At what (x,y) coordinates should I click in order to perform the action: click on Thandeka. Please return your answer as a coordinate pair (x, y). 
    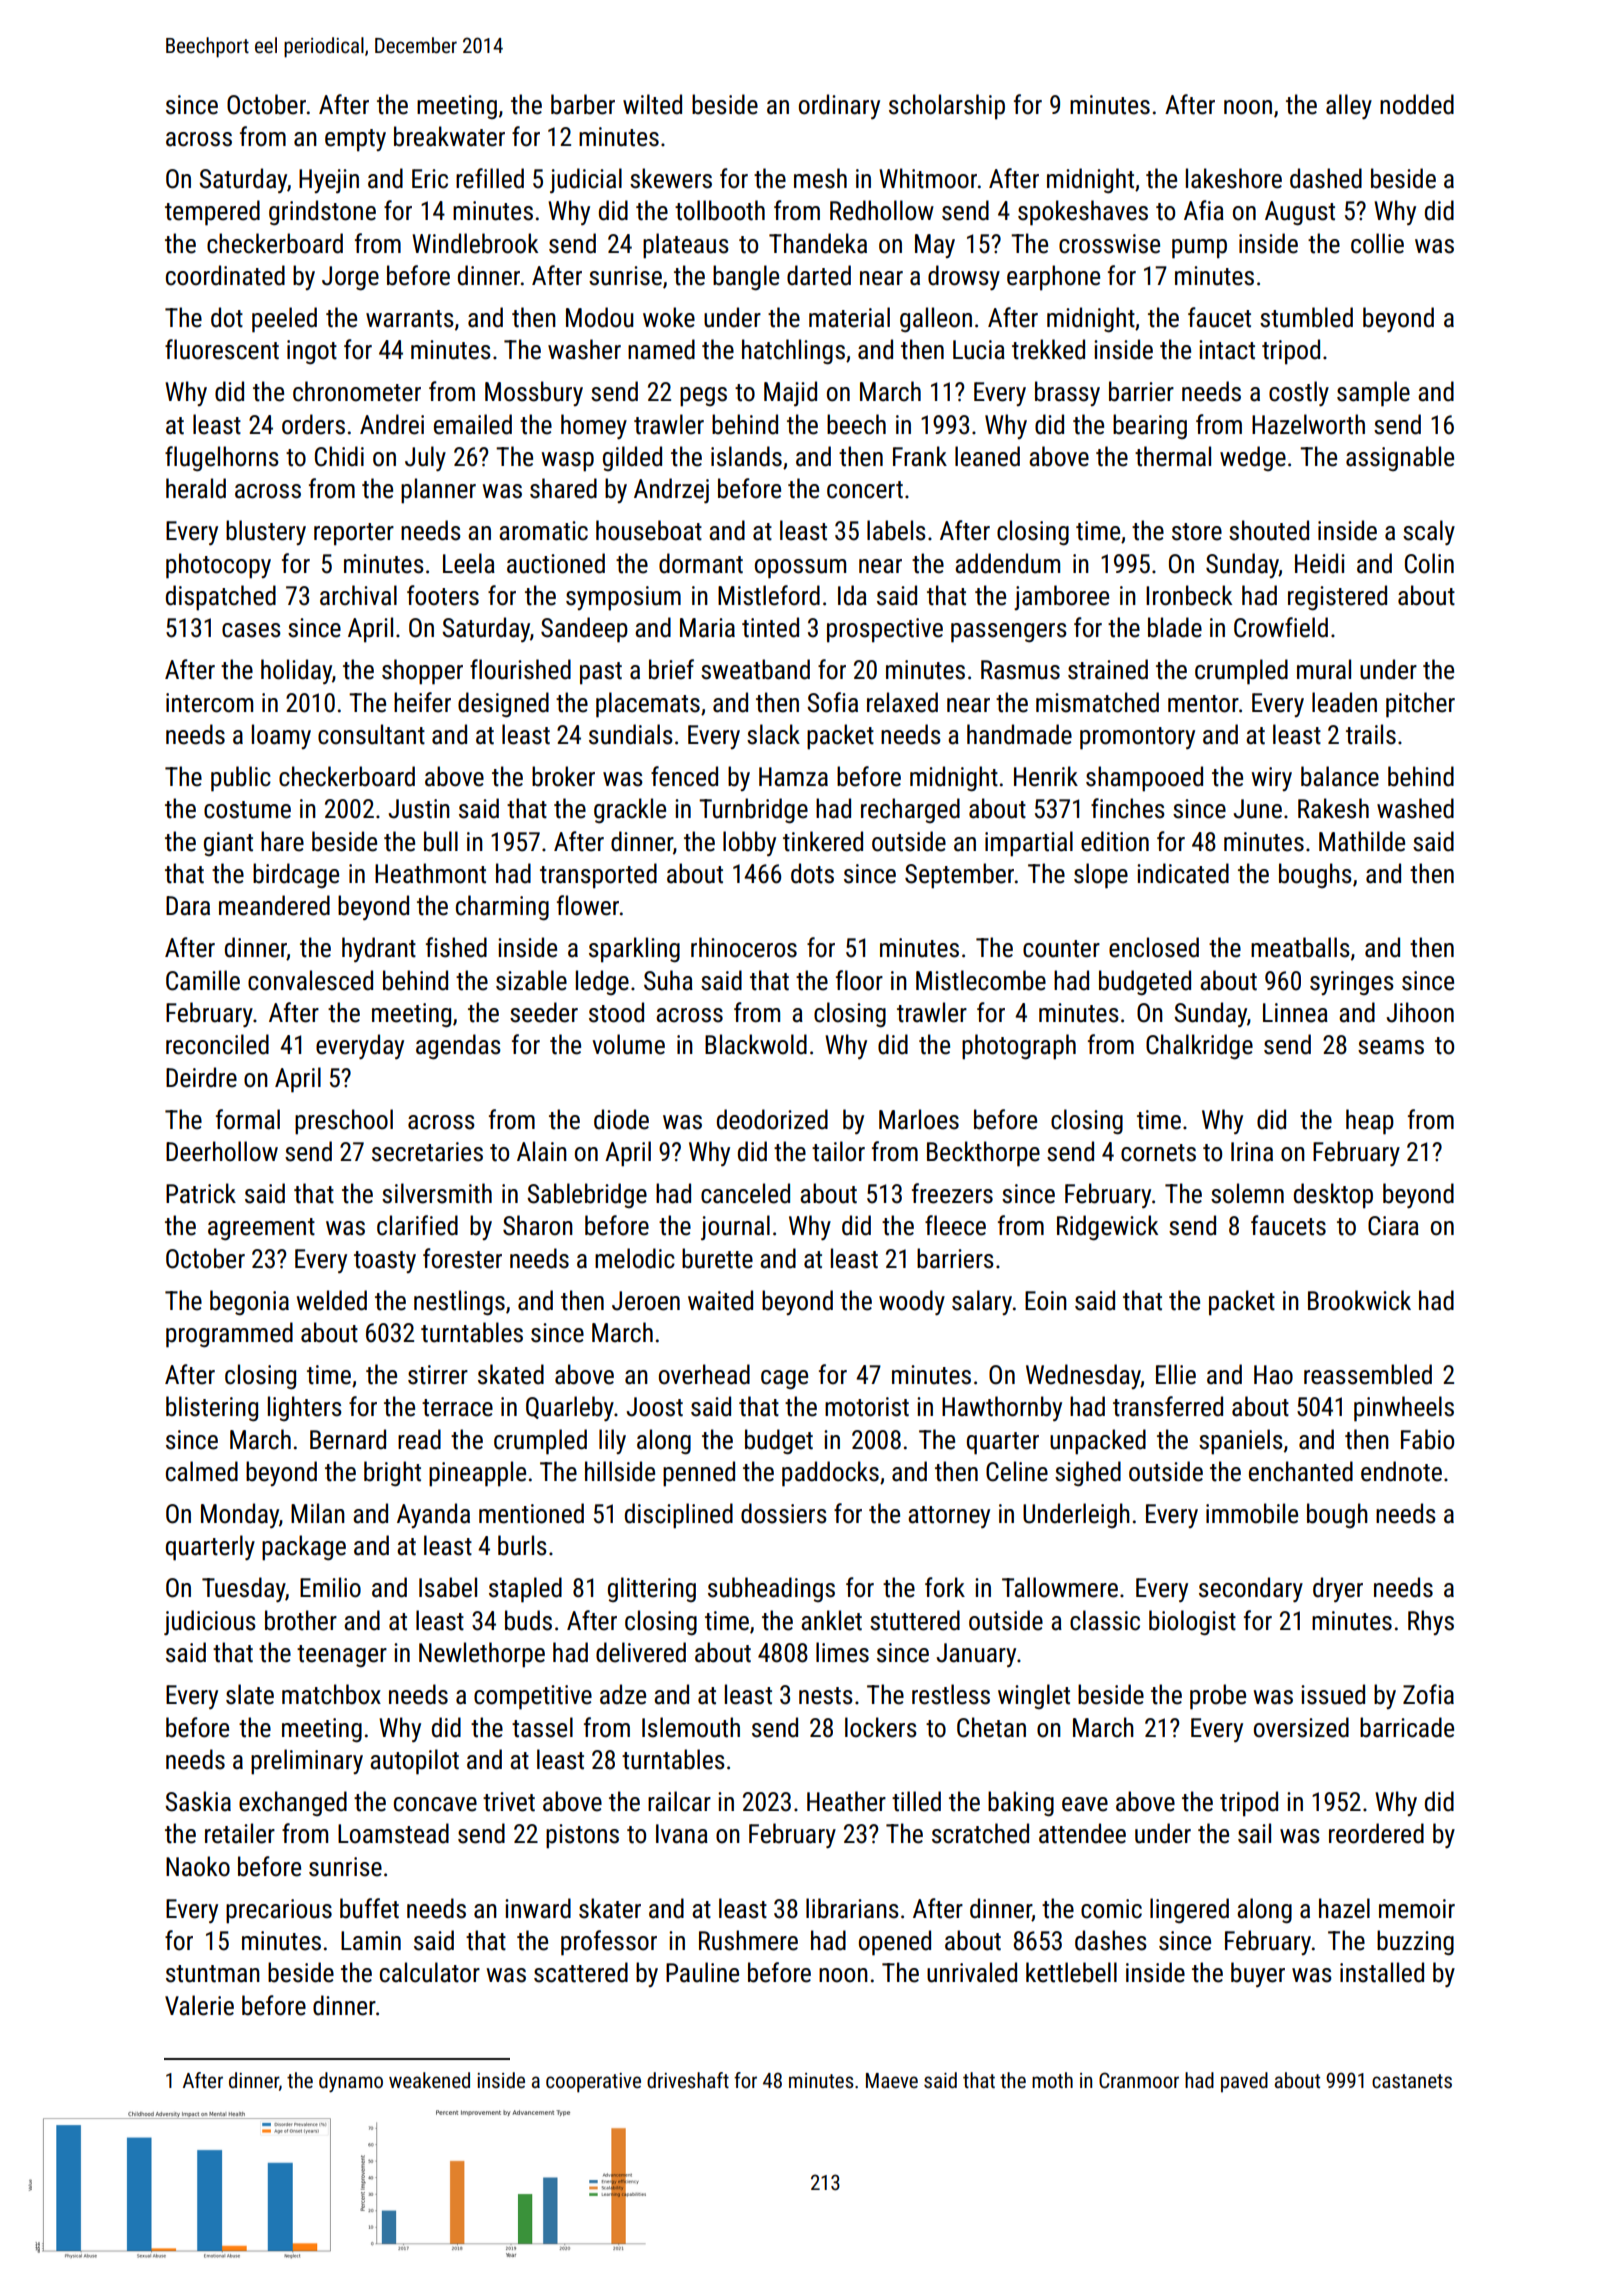
    Looking at the image, I should click on (818, 243).
